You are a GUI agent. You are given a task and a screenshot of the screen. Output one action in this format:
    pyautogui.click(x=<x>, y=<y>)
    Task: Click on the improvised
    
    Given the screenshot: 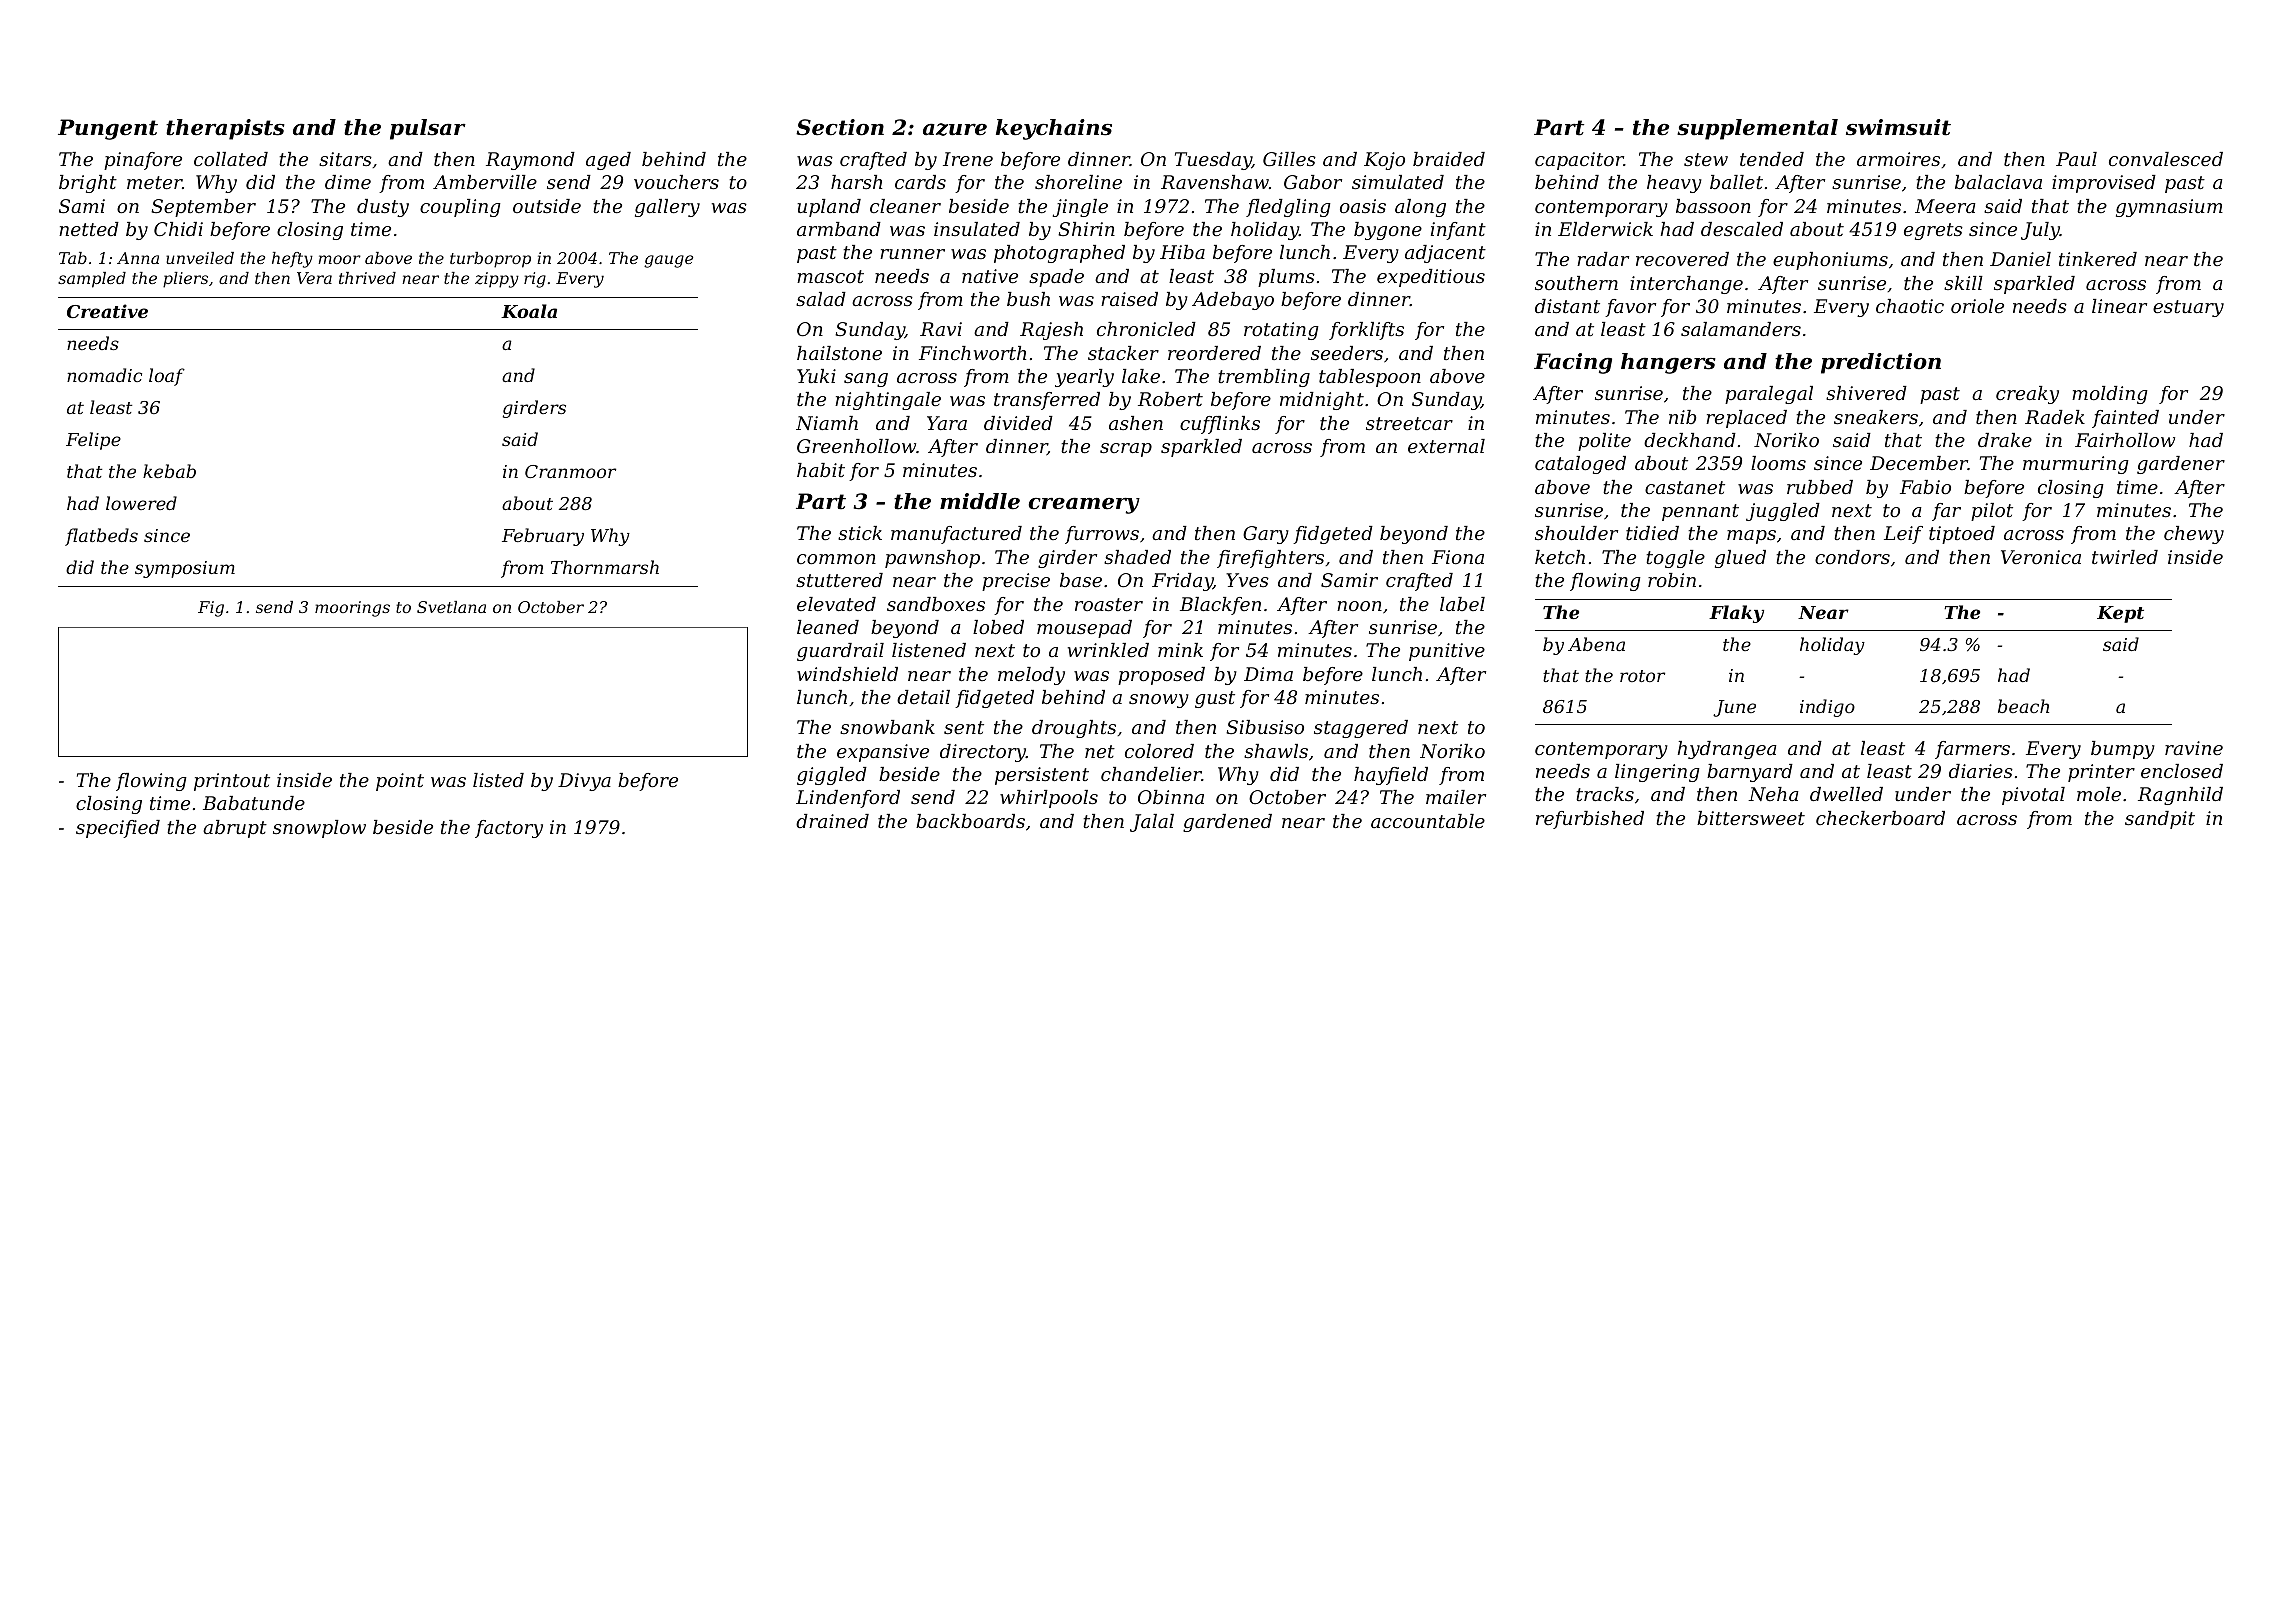 What is the action you would take?
    pyautogui.click(x=2104, y=184)
